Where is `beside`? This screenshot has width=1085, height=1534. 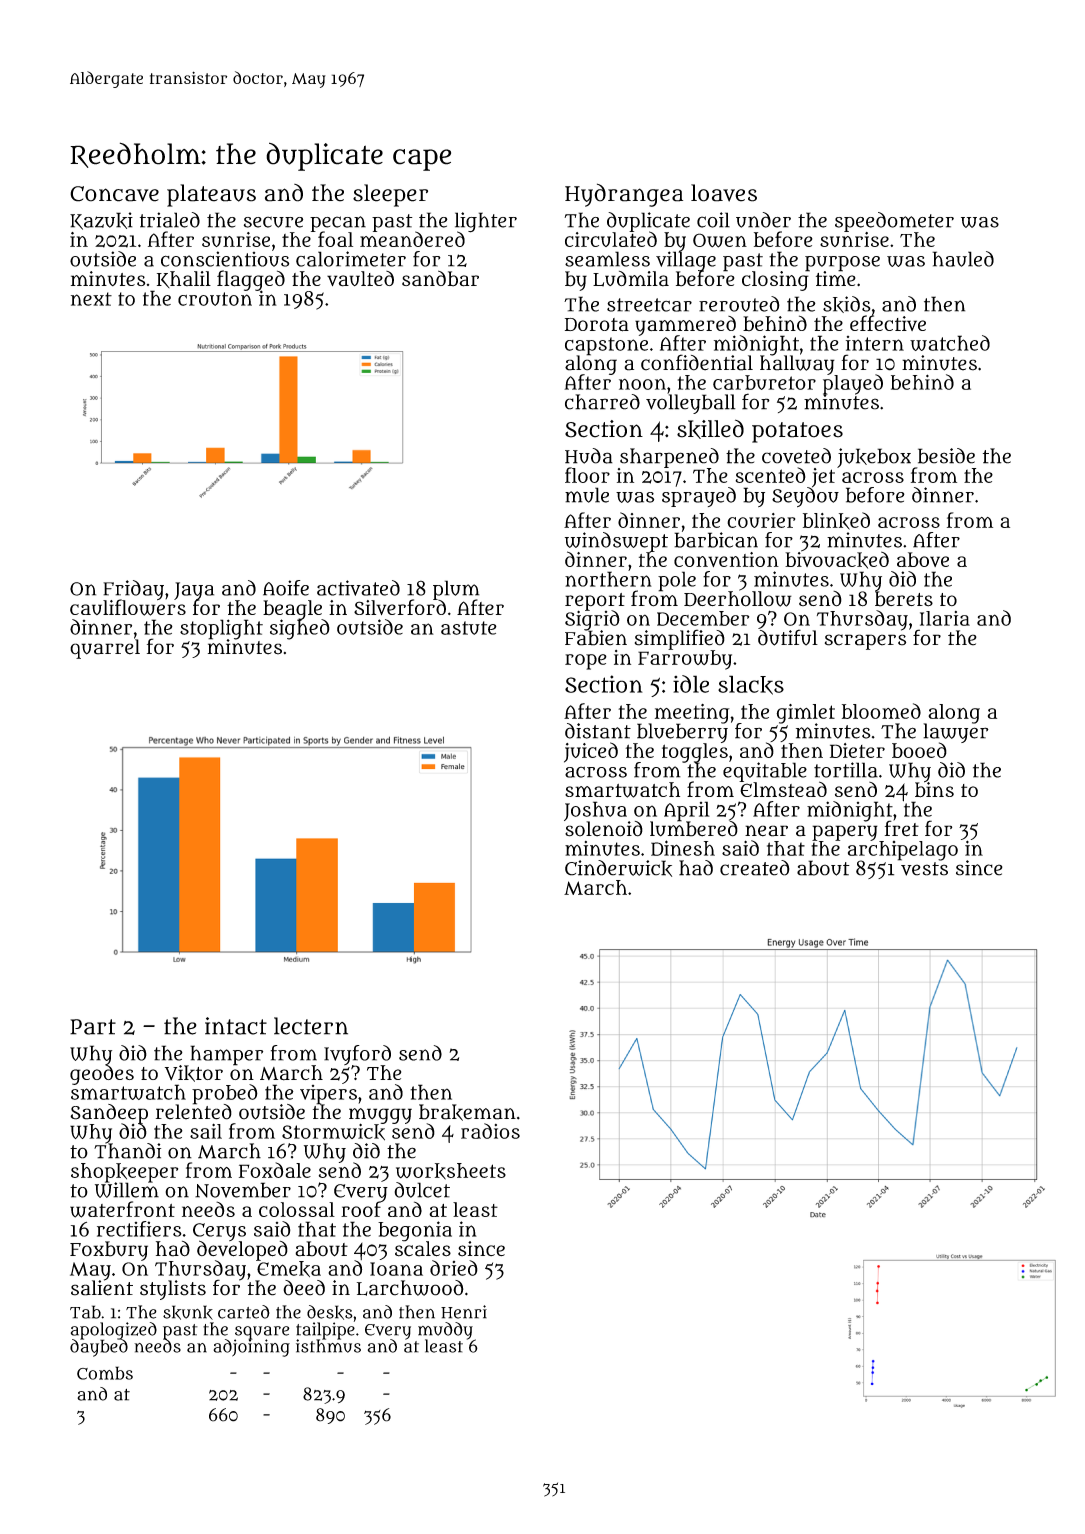
beside is located at coordinates (946, 456).
